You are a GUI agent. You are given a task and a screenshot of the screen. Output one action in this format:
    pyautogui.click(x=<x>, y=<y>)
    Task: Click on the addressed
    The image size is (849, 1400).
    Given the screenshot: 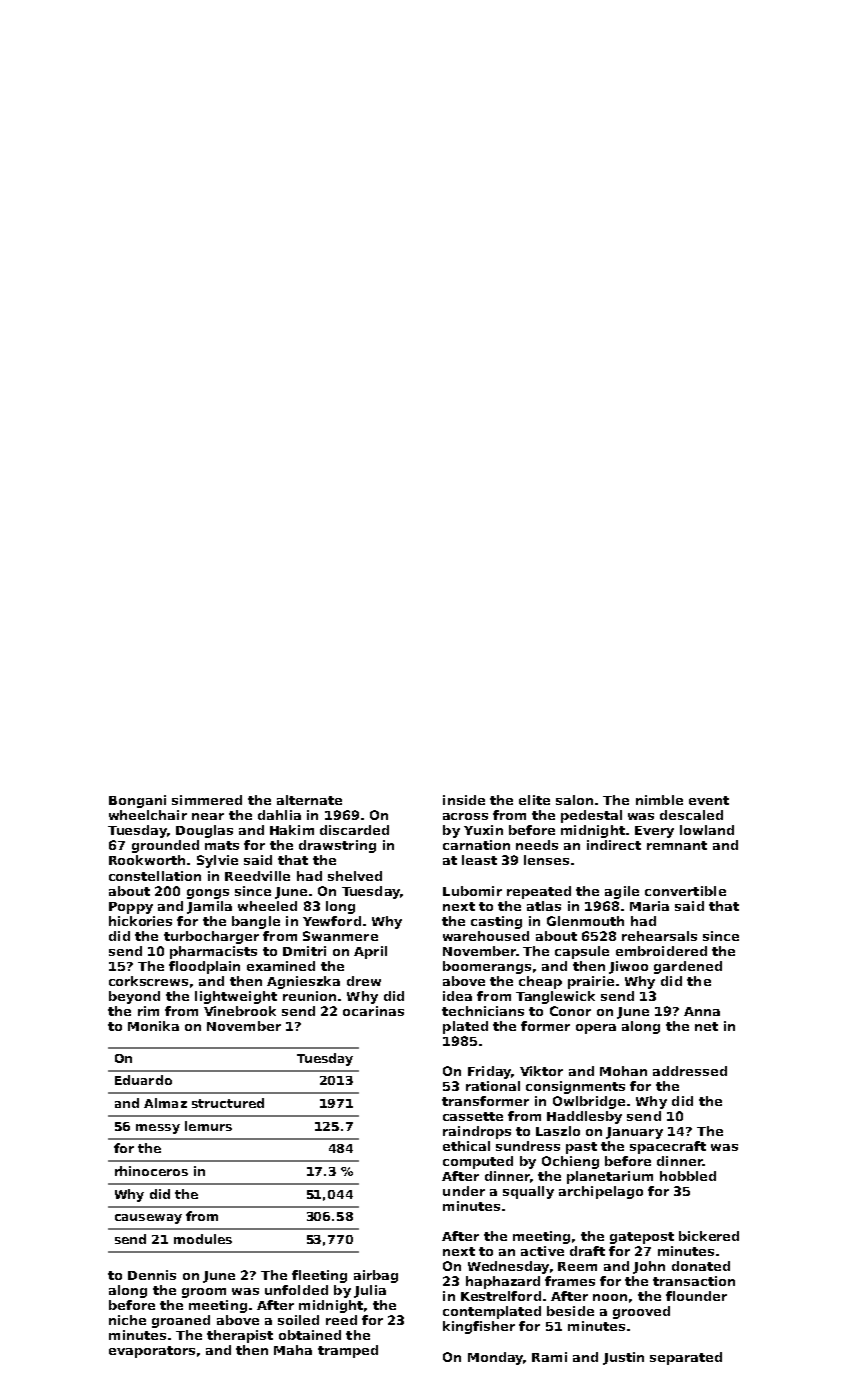 What is the action you would take?
    pyautogui.click(x=690, y=1071)
